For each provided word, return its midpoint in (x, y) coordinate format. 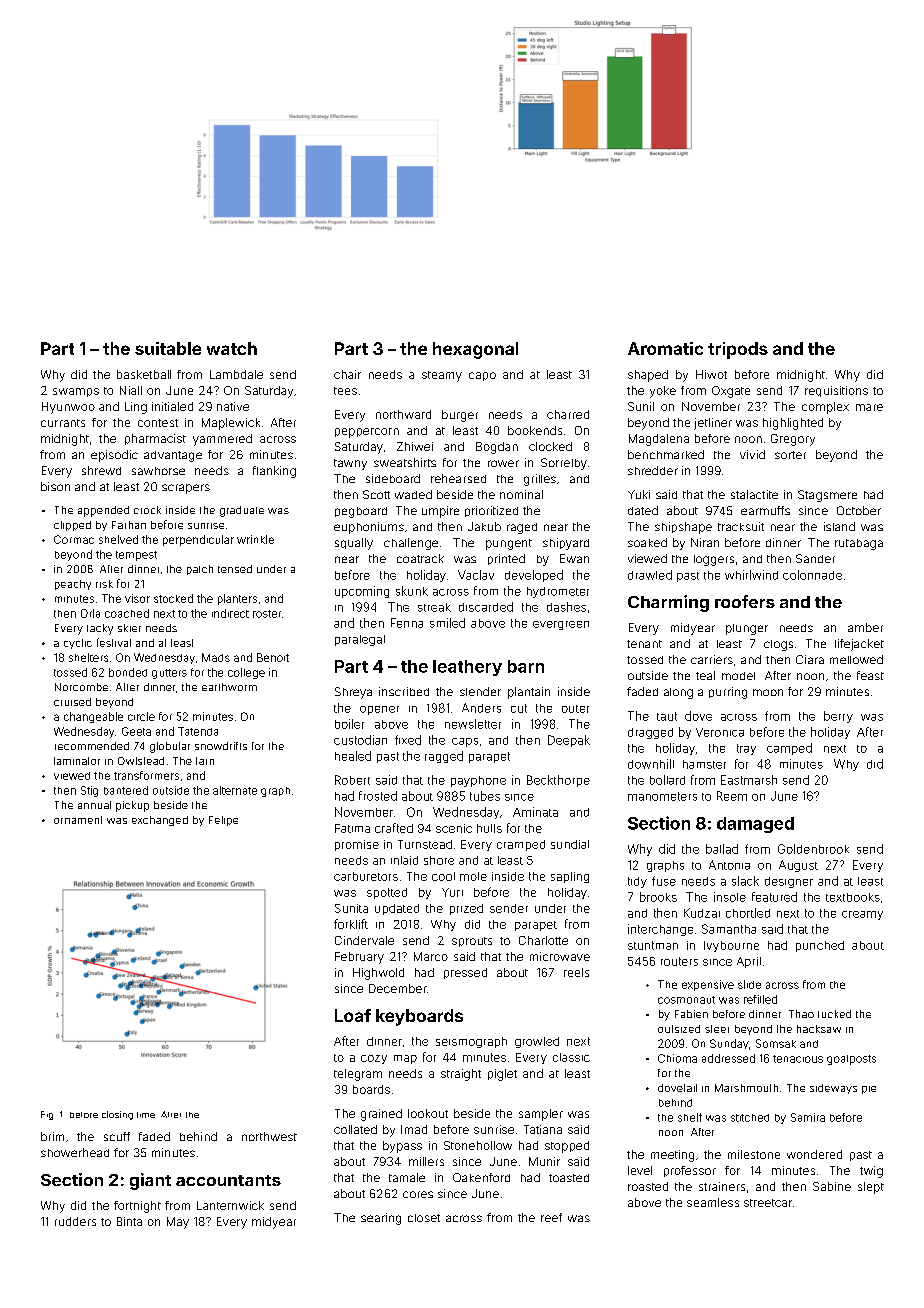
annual (94, 805)
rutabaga (859, 544)
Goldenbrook (813, 849)
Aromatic (665, 348)
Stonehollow (478, 1145)
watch (232, 348)
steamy (442, 376)
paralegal (360, 640)
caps (465, 742)
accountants (228, 1180)
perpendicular (198, 540)
